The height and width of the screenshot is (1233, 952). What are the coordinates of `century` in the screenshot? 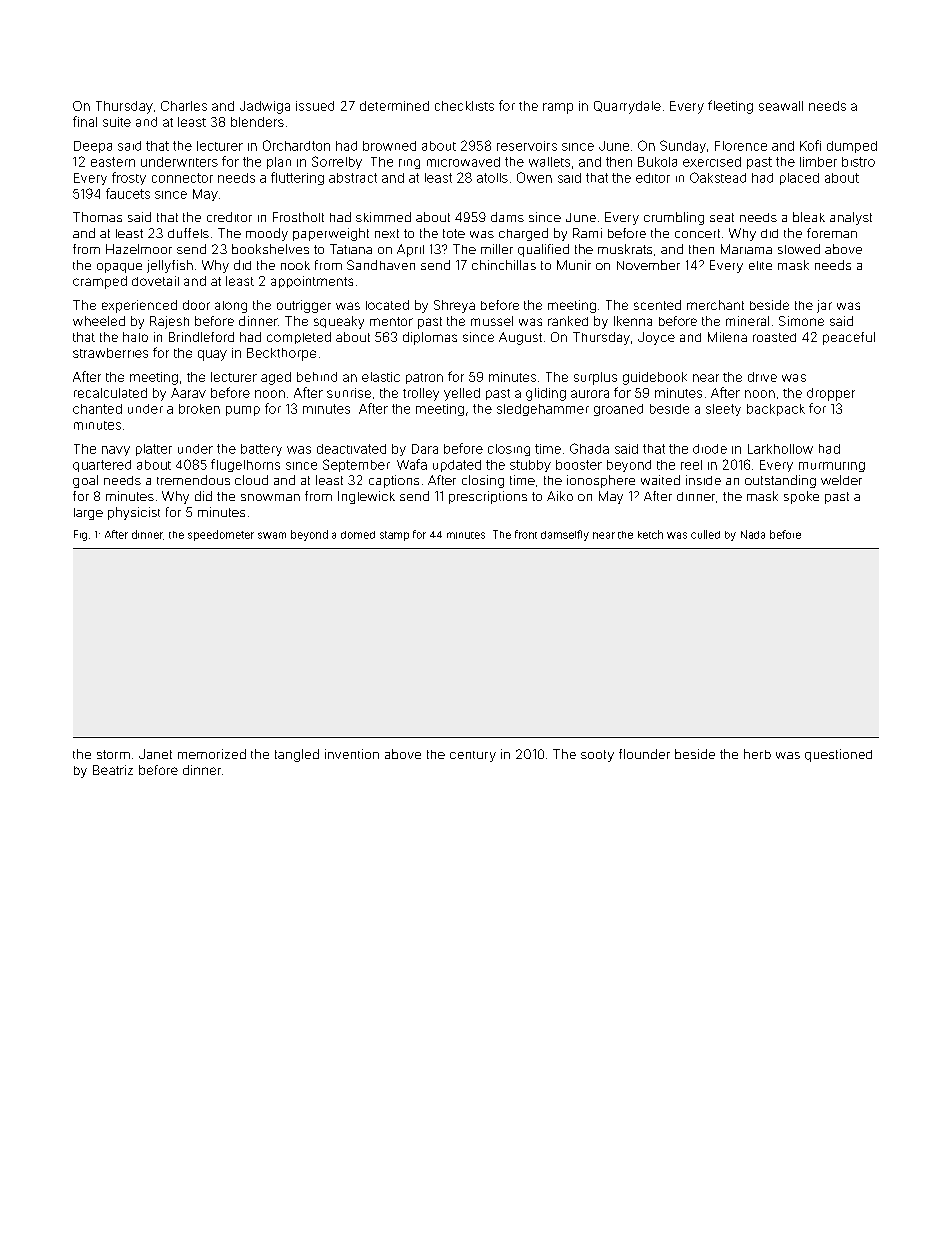 It's located at (473, 756).
